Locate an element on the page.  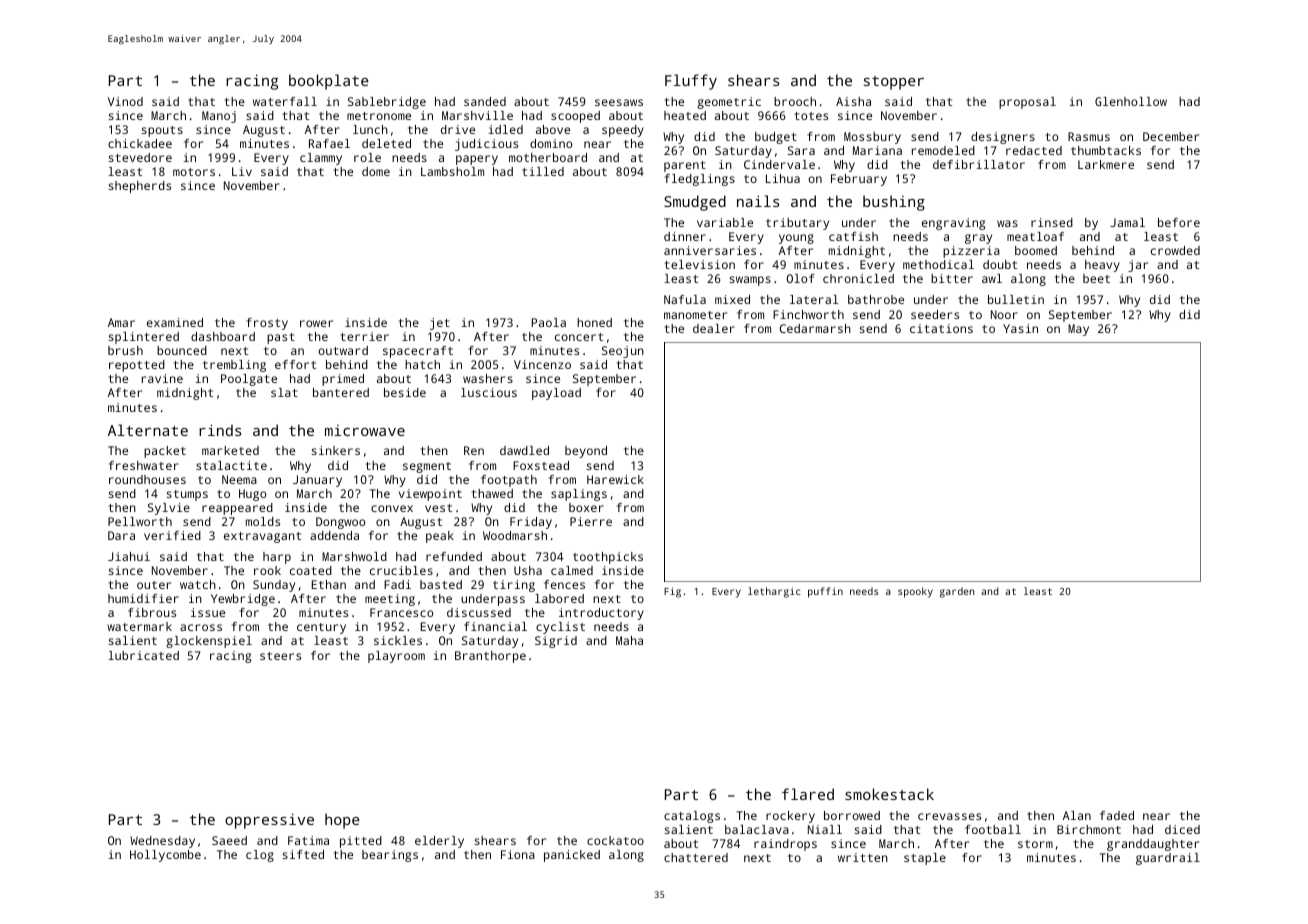
staple is located at coordinates (925, 859).
